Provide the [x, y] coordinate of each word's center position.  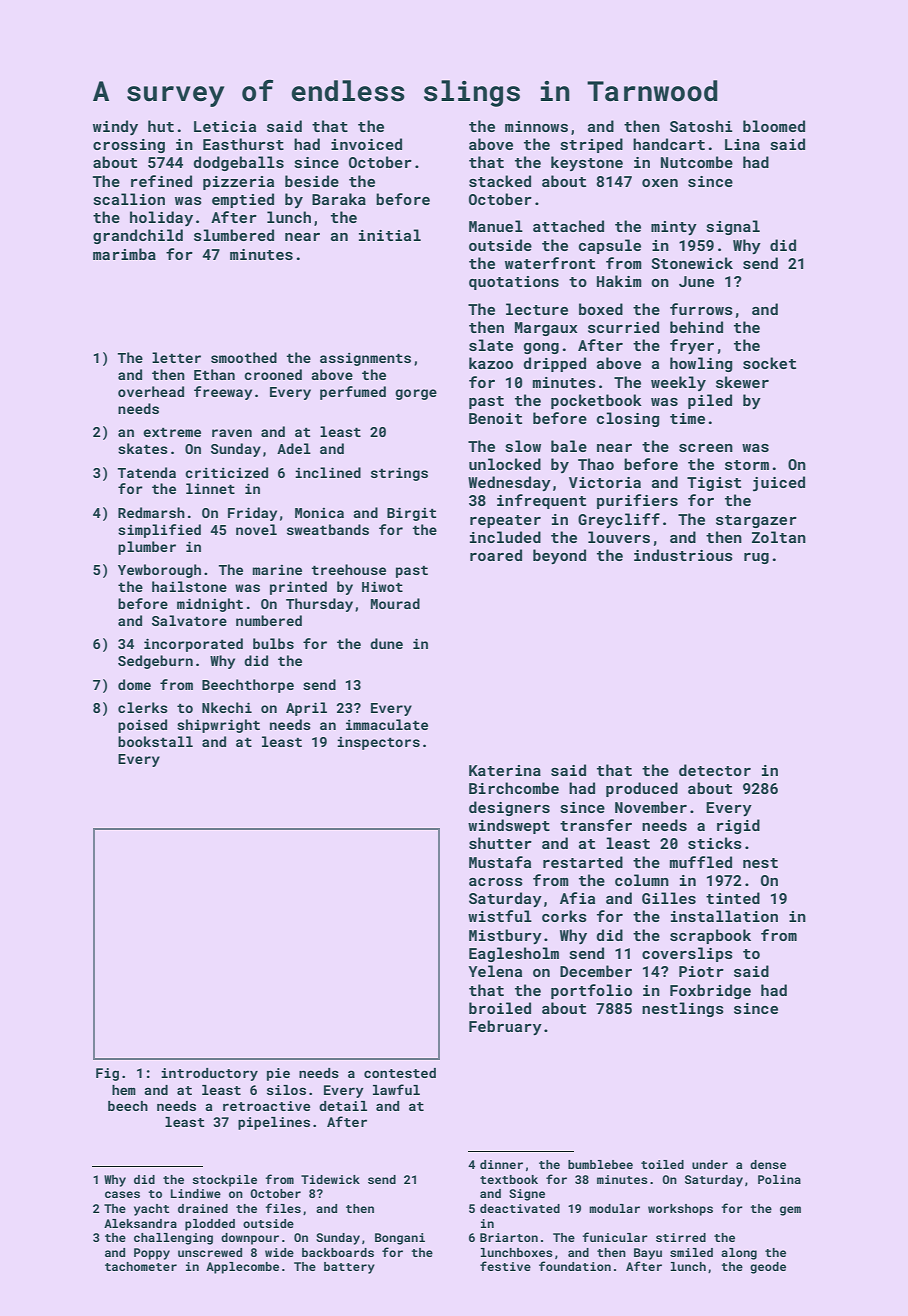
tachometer [141, 1266]
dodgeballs [238, 163]
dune [386, 643]
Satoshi [701, 126]
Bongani [400, 1239]
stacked [500, 181]
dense [768, 1164]
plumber [147, 548]
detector [715, 770]
